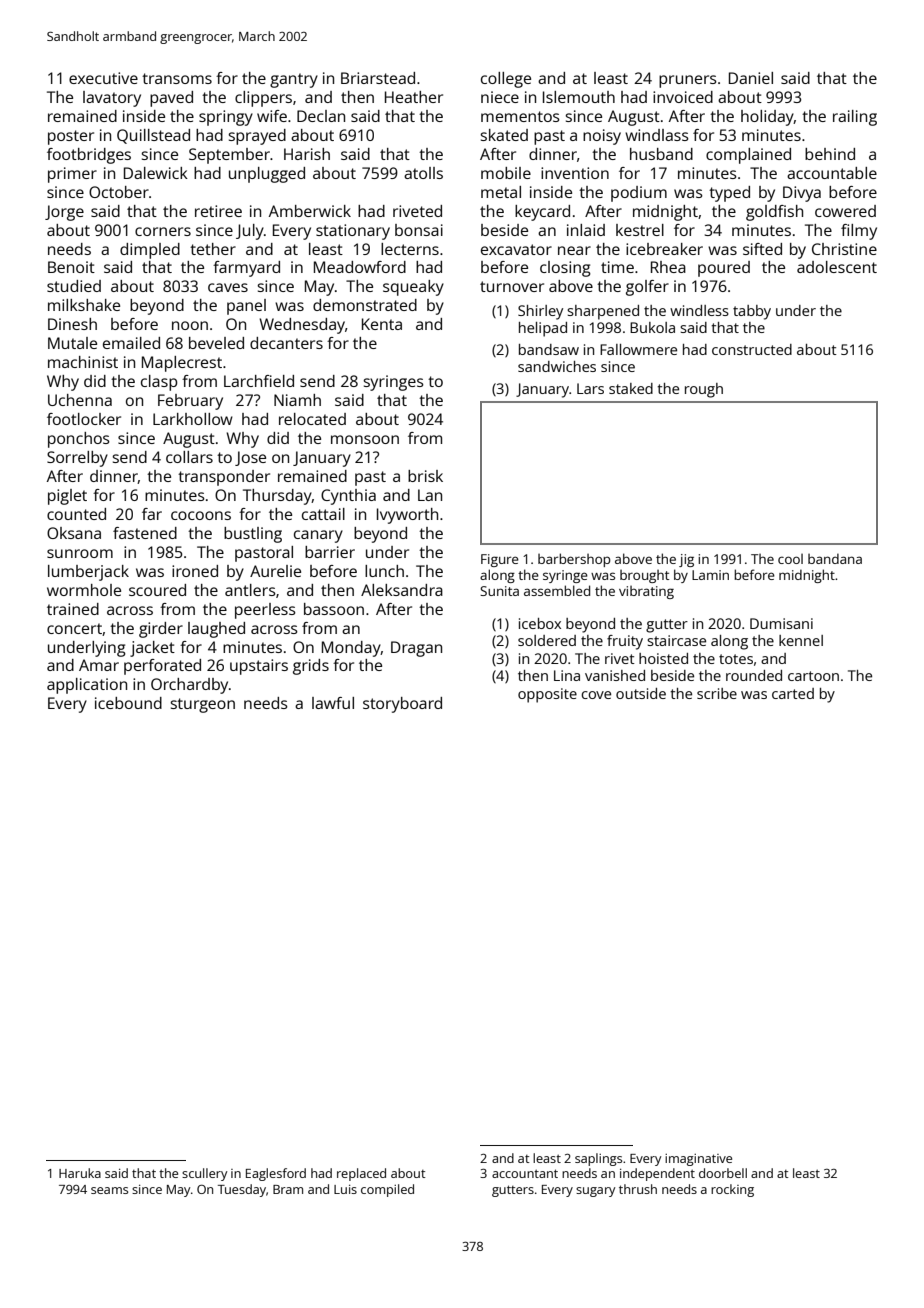 The width and height of the screenshot is (924, 1308). I want to click on scullery, so click(204, 1174).
